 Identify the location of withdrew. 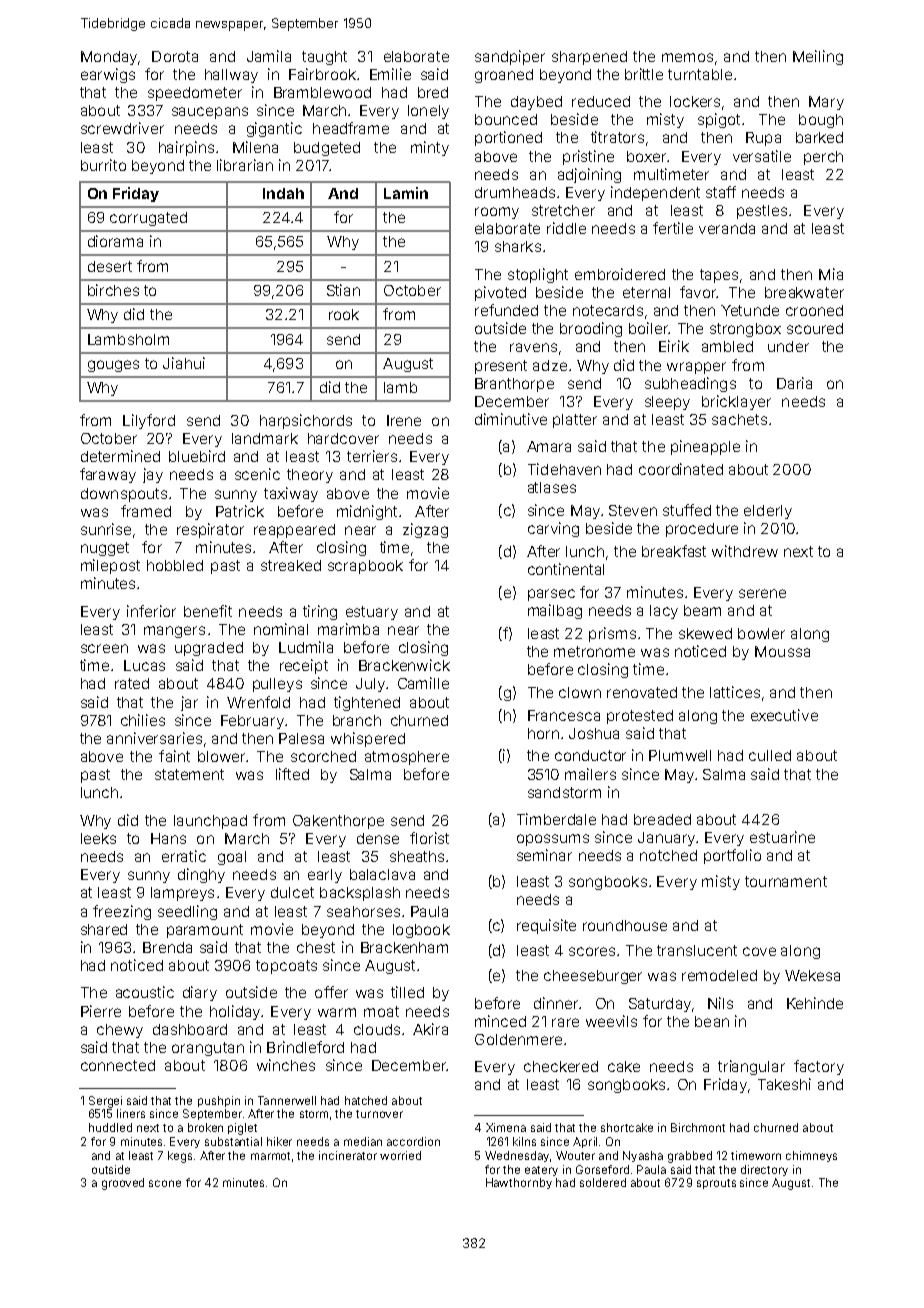
(745, 551).
